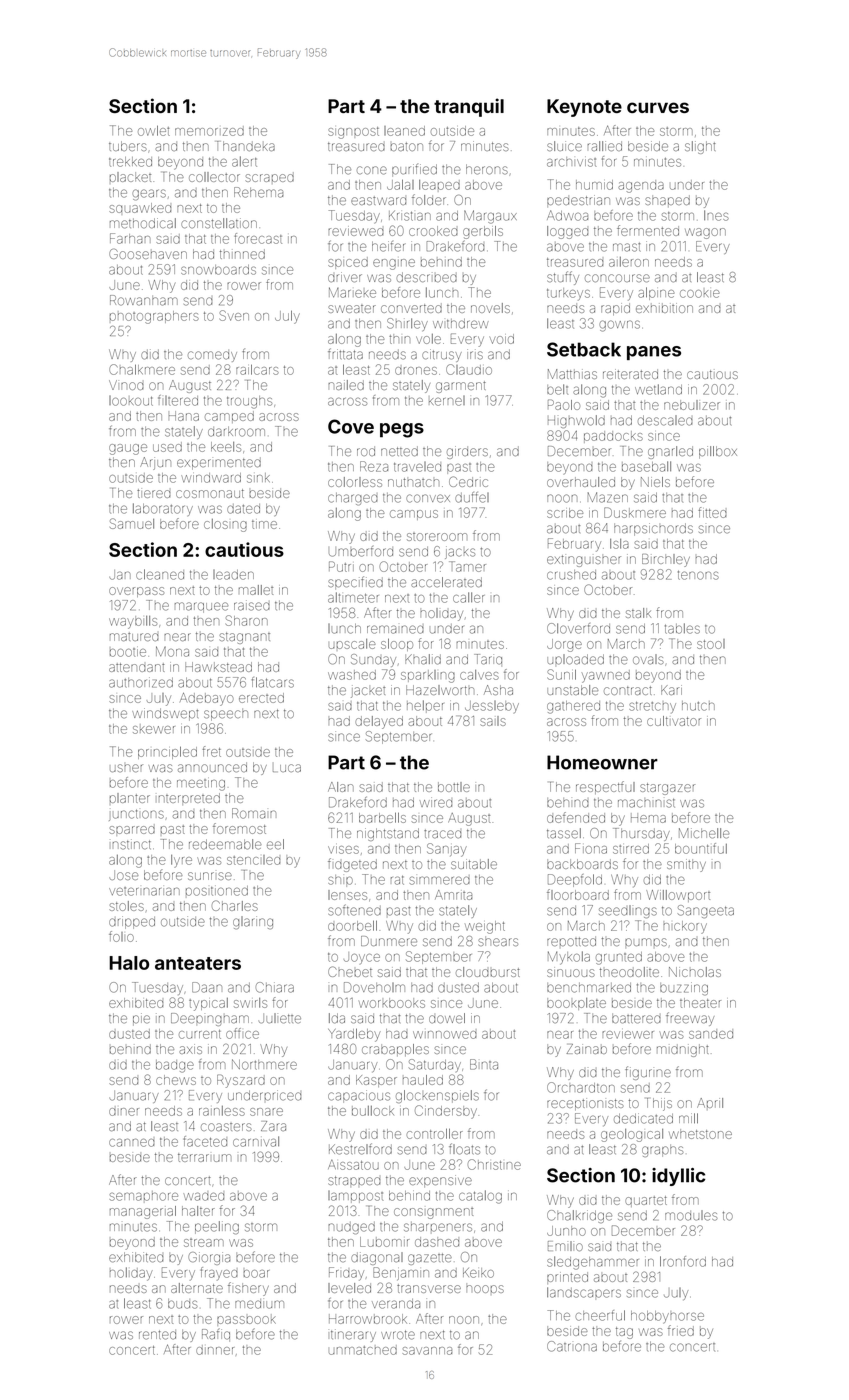 The height and width of the page is (1400, 849). Describe the element at coordinates (256, 590) in the page. I see `mallet` at that location.
